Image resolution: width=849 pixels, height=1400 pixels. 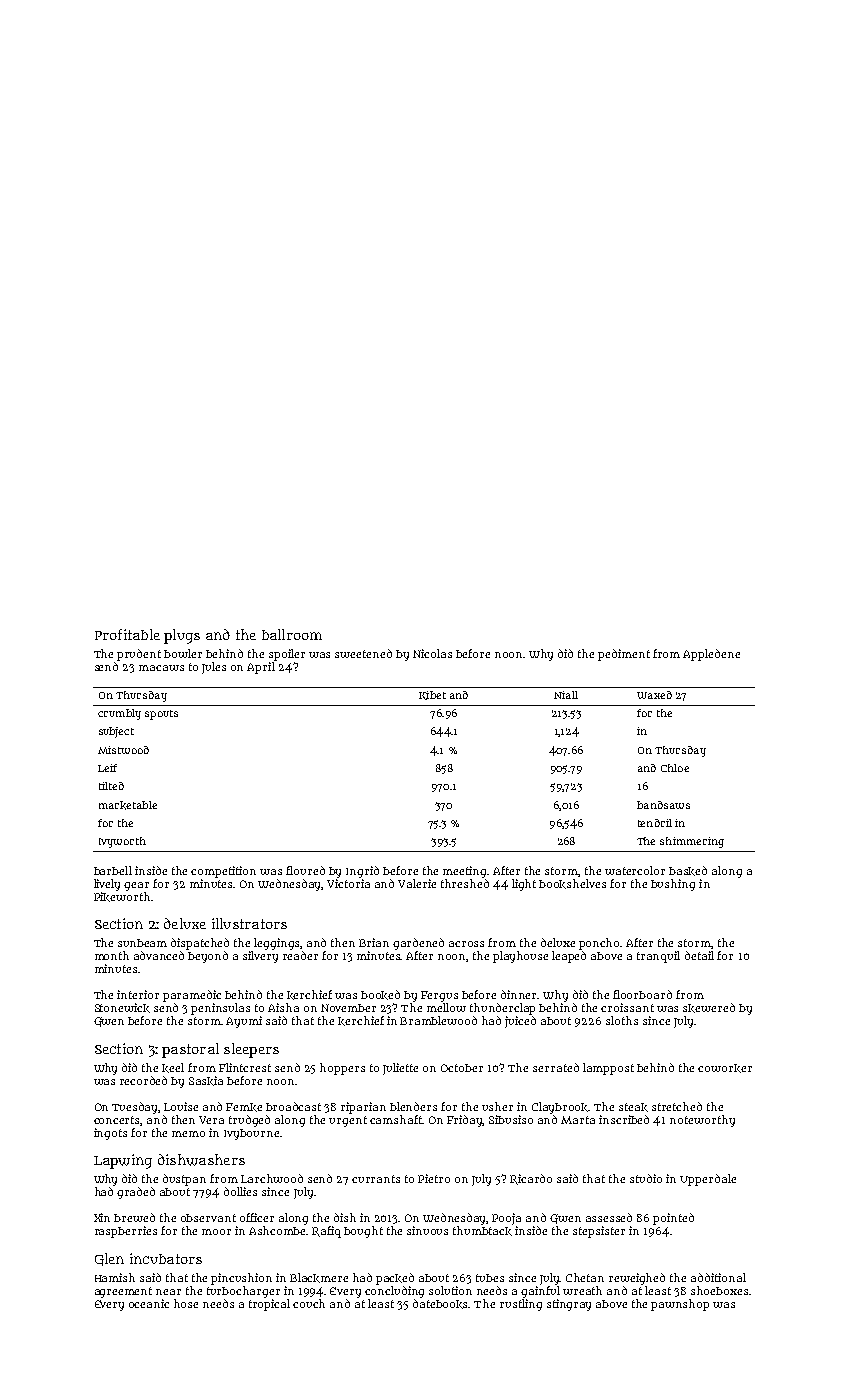 What do you see at coordinates (702, 1121) in the page?
I see `noteworthy` at bounding box center [702, 1121].
